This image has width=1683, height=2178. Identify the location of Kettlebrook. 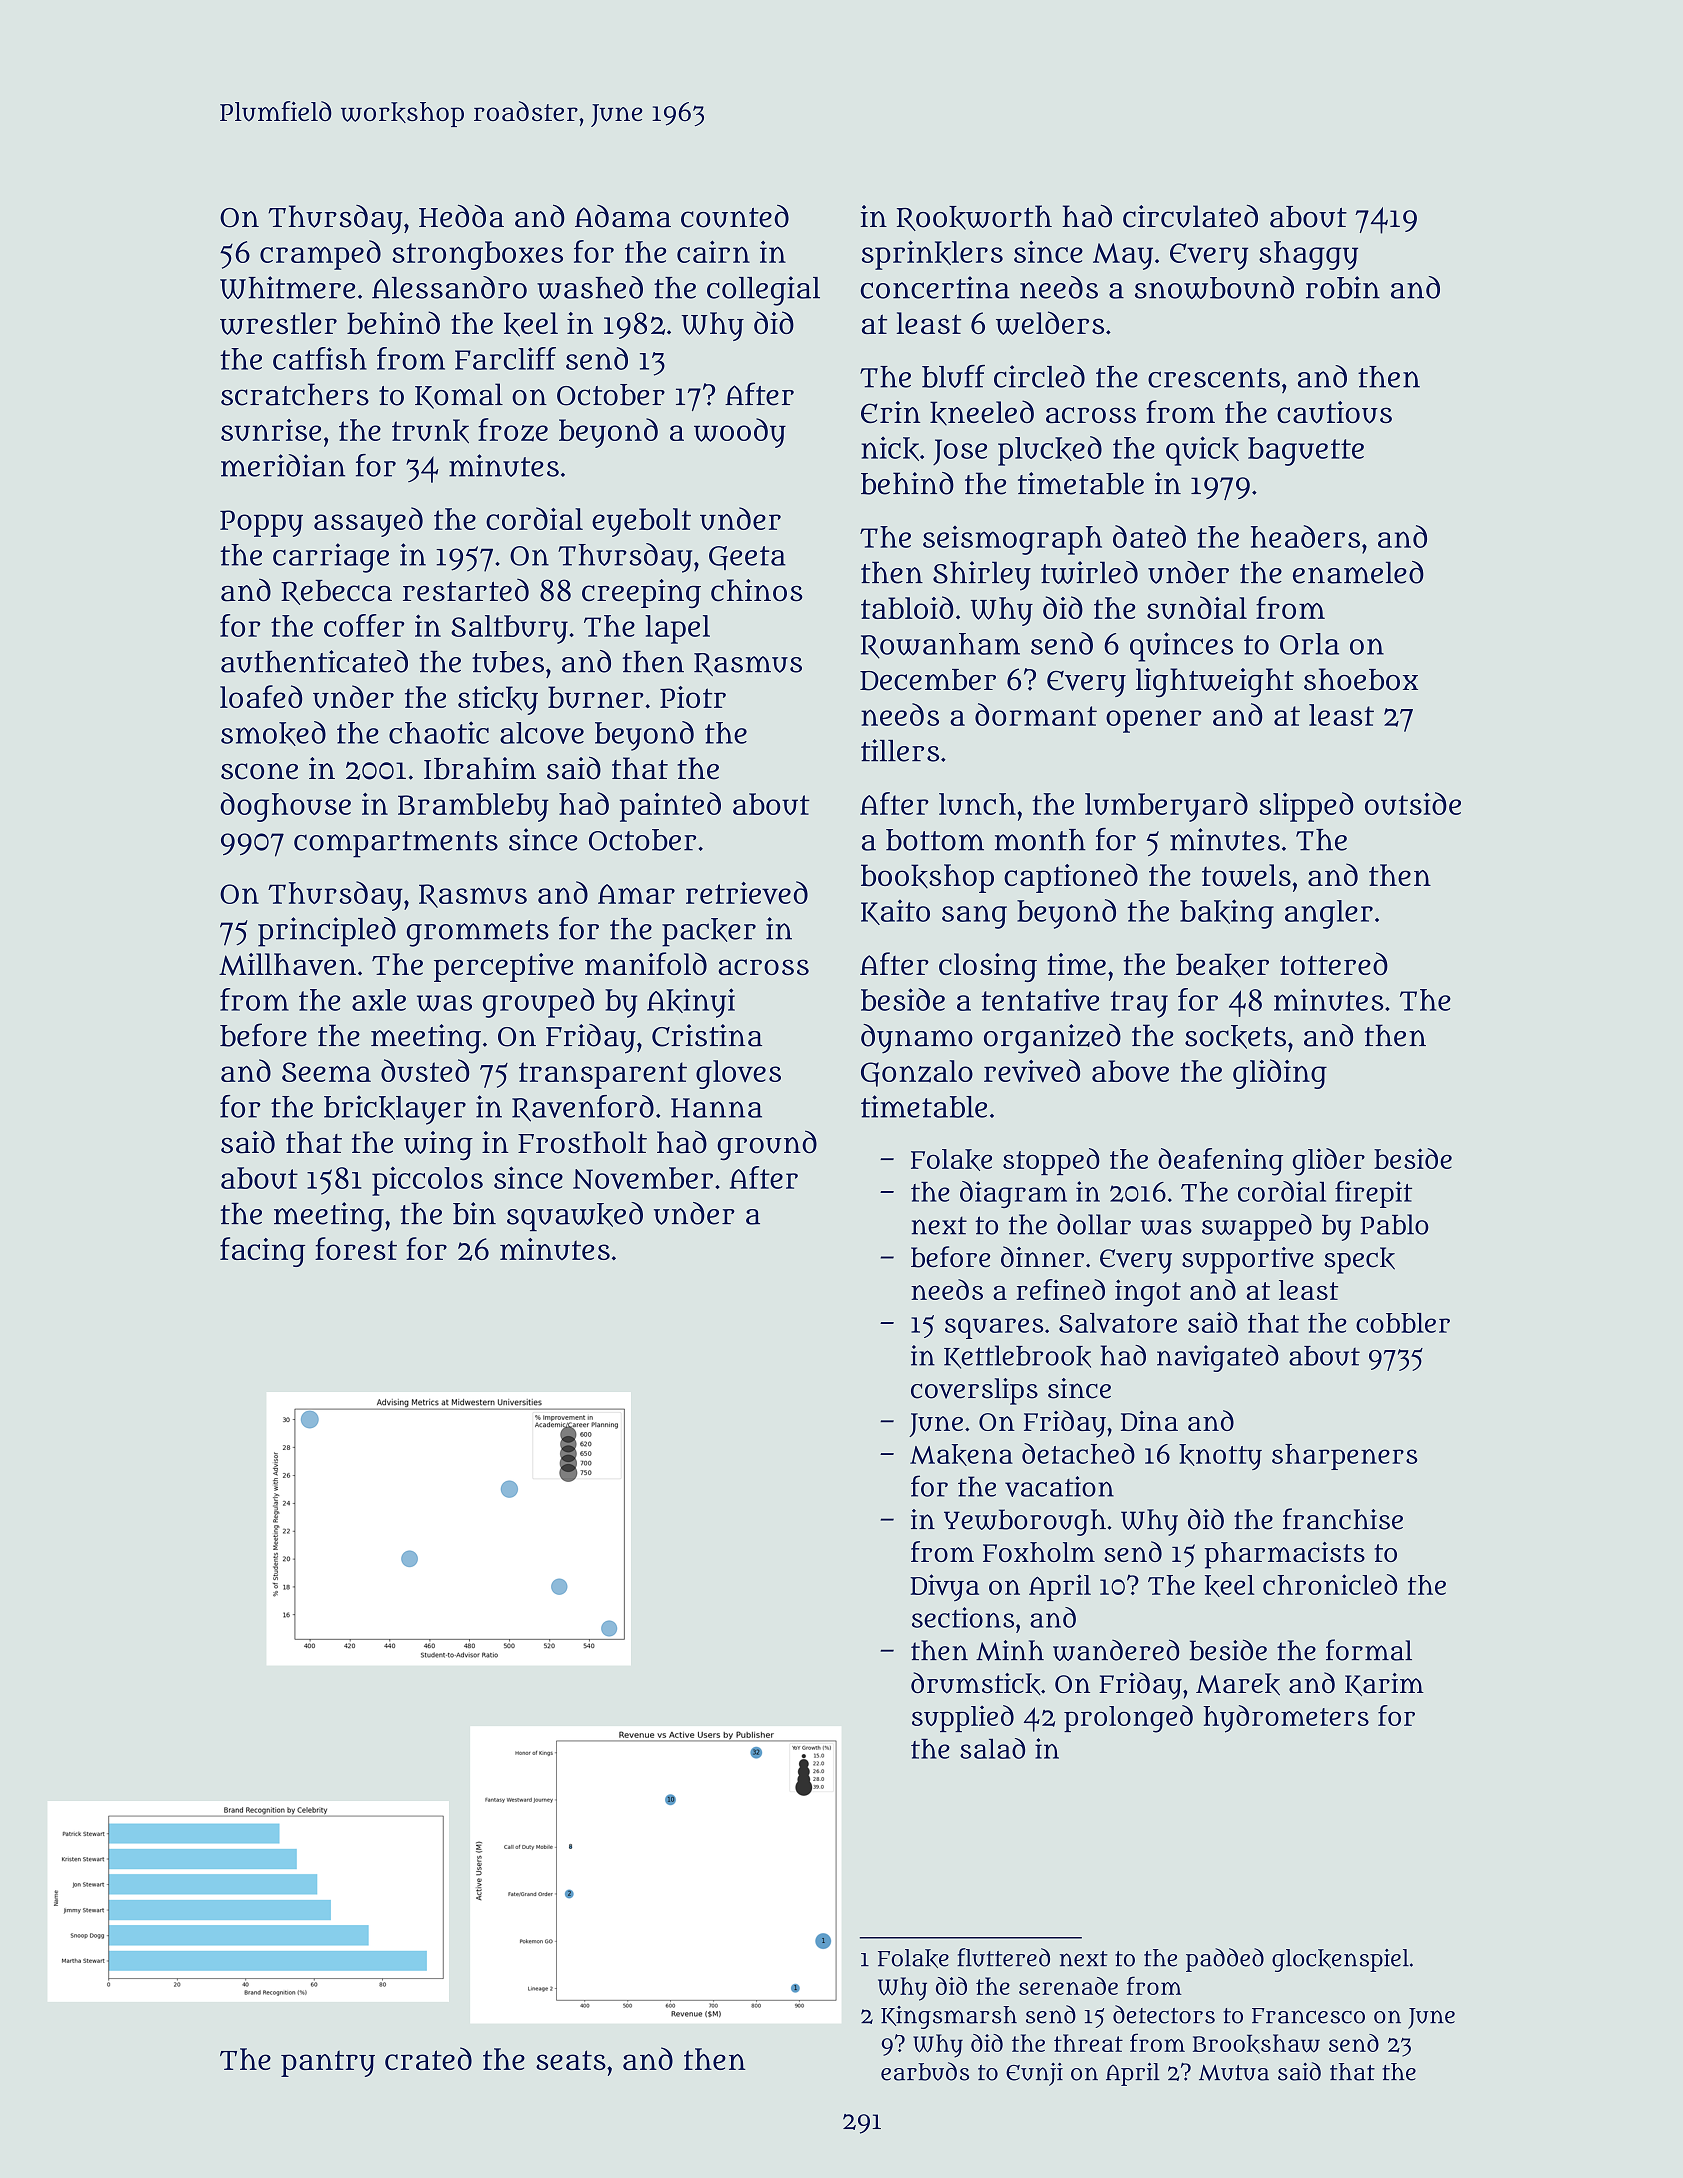
(1017, 1357).
